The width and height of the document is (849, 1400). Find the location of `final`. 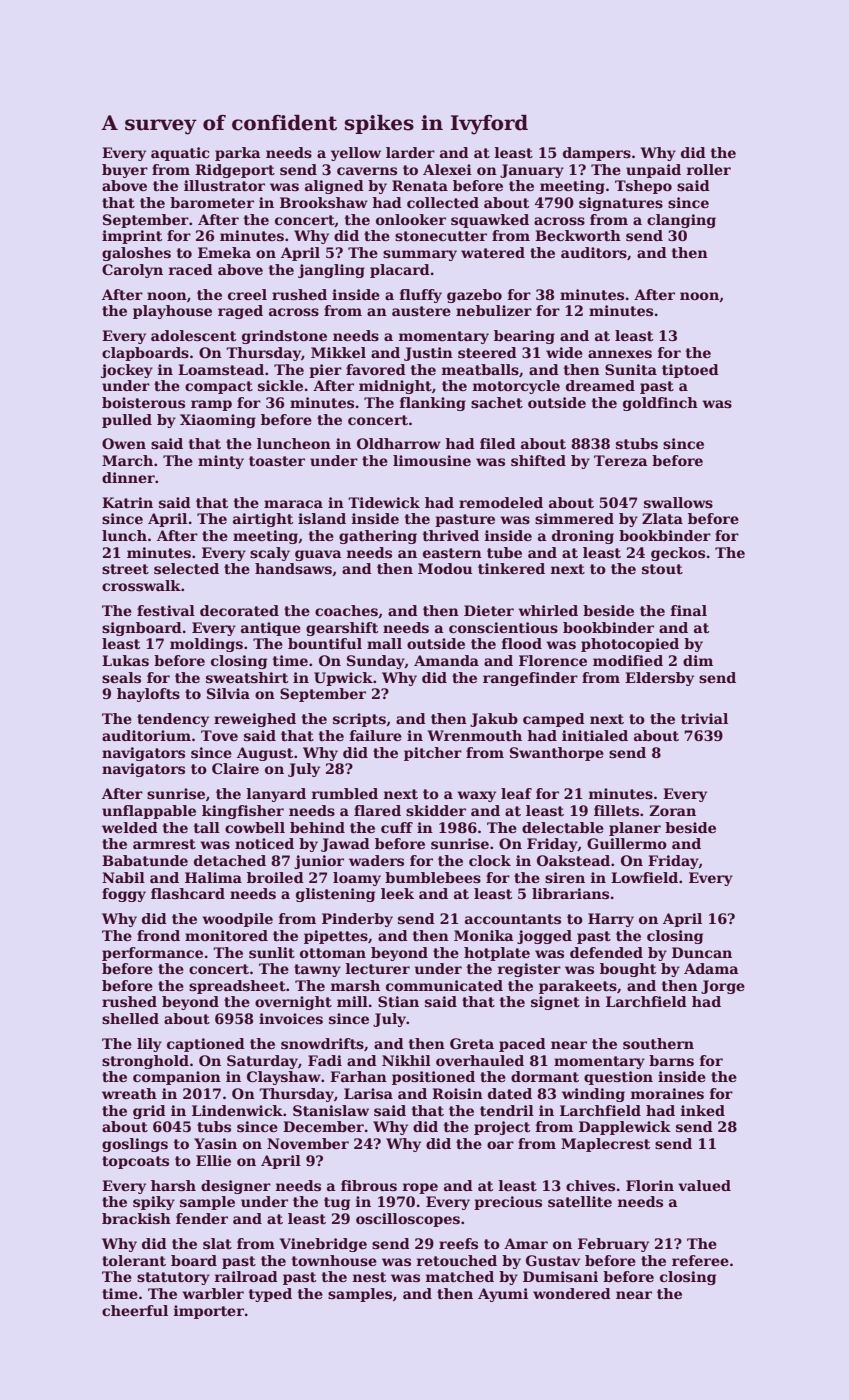

final is located at coordinates (689, 610).
